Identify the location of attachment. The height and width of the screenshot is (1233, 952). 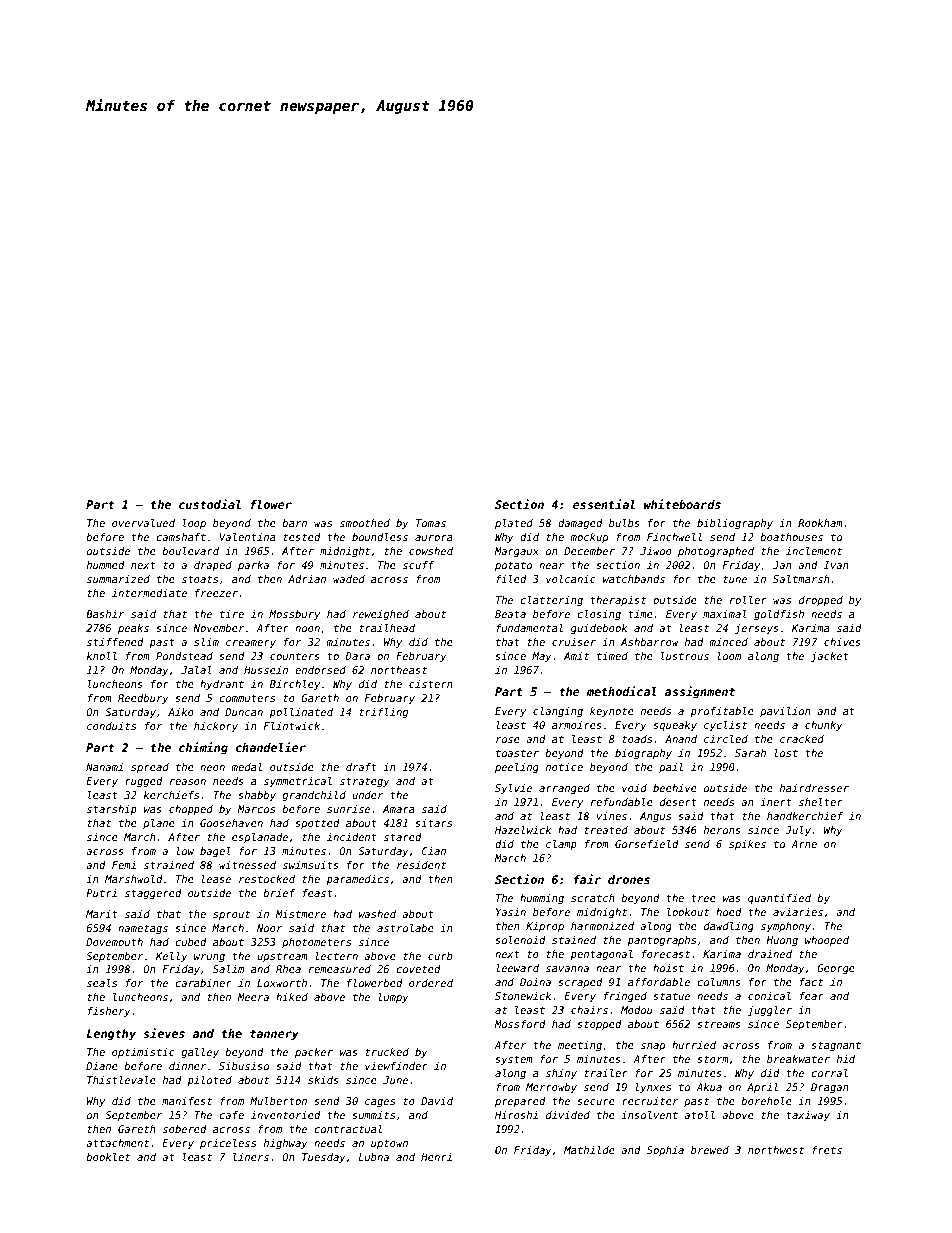
(117, 1143).
